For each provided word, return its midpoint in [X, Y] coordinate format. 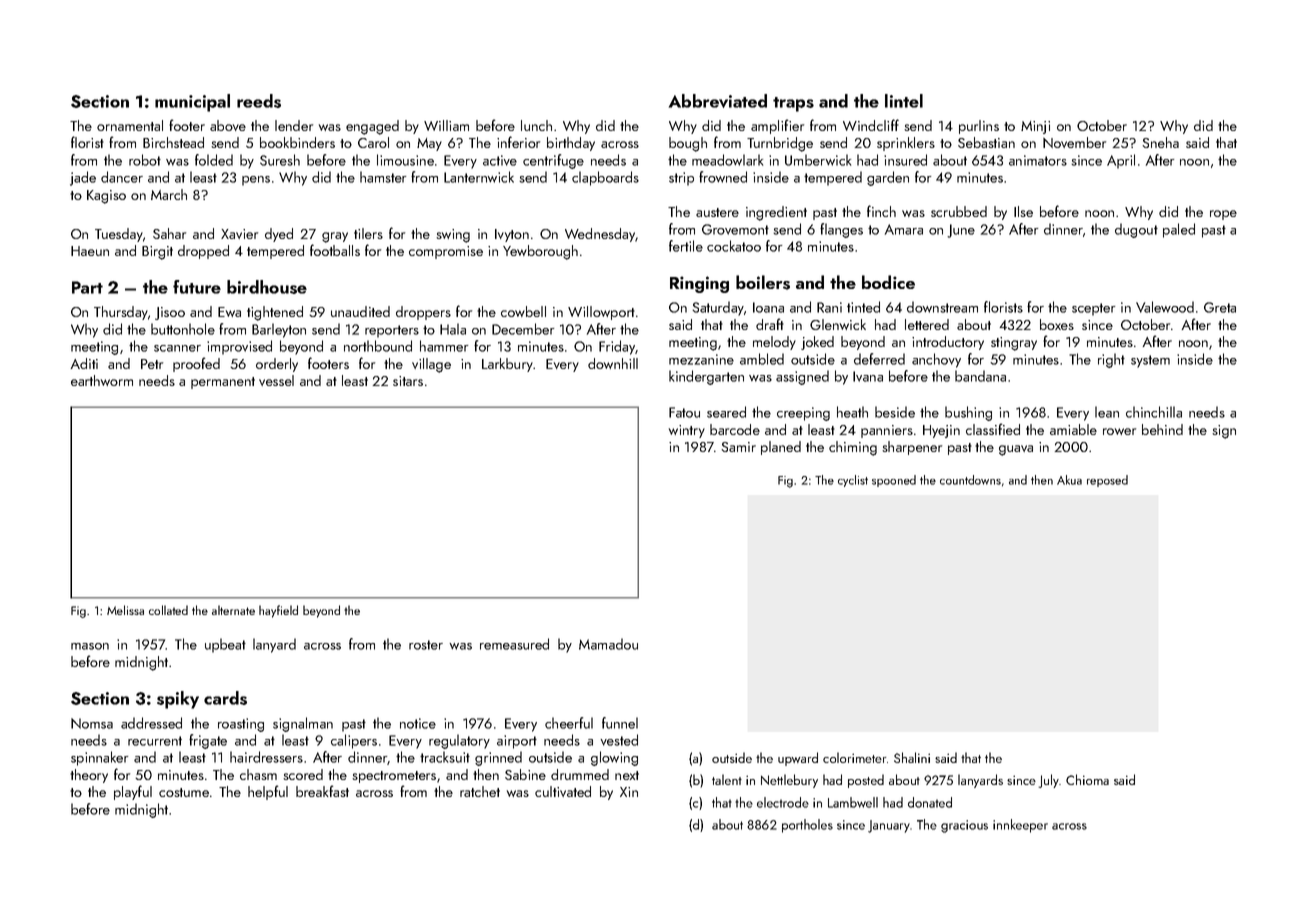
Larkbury [507, 365]
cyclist [853, 481]
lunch [536, 125]
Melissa [125, 610]
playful [133, 792]
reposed [1107, 481]
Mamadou [608, 644]
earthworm [102, 380]
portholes [807, 826]
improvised [239, 347]
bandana [980, 376]
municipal [192, 103]
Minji [1035, 127]
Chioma [1087, 779]
